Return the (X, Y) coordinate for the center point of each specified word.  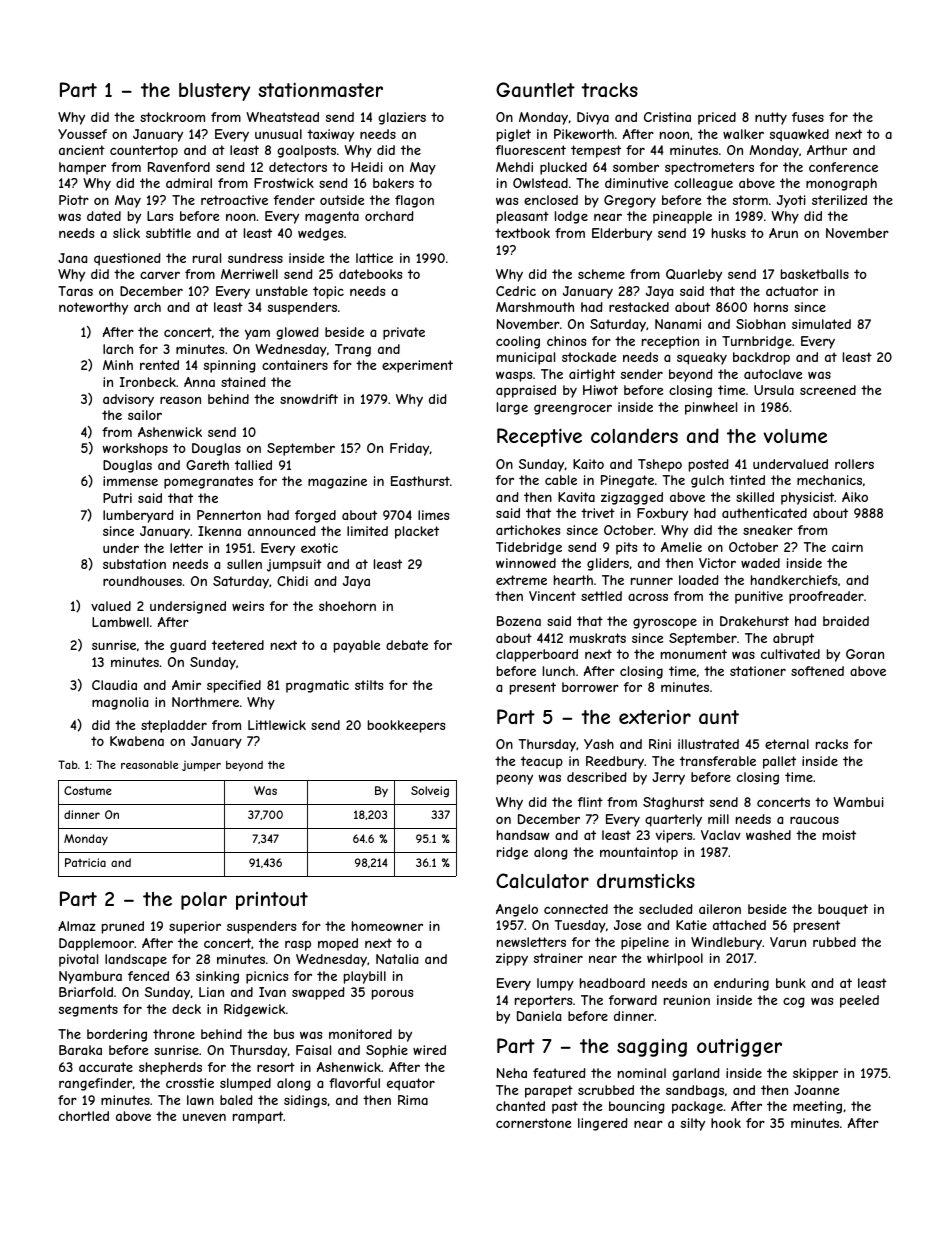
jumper (201, 766)
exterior (655, 717)
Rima (413, 1100)
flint (590, 802)
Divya (593, 118)
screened (828, 390)
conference (843, 167)
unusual (278, 134)
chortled (84, 1116)
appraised (526, 391)
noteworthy (93, 308)
